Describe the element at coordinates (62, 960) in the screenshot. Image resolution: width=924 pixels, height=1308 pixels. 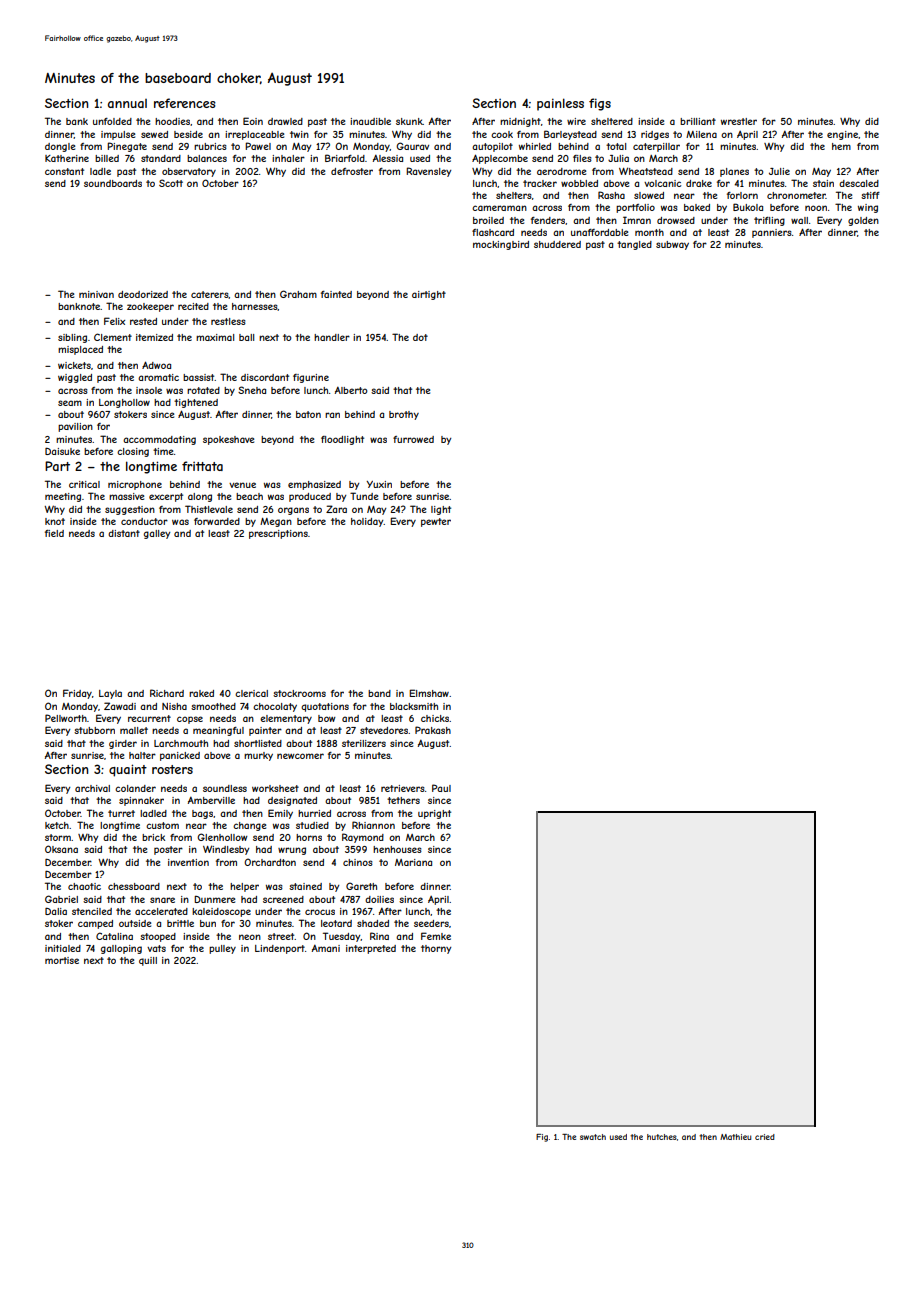
I see `mortise` at that location.
